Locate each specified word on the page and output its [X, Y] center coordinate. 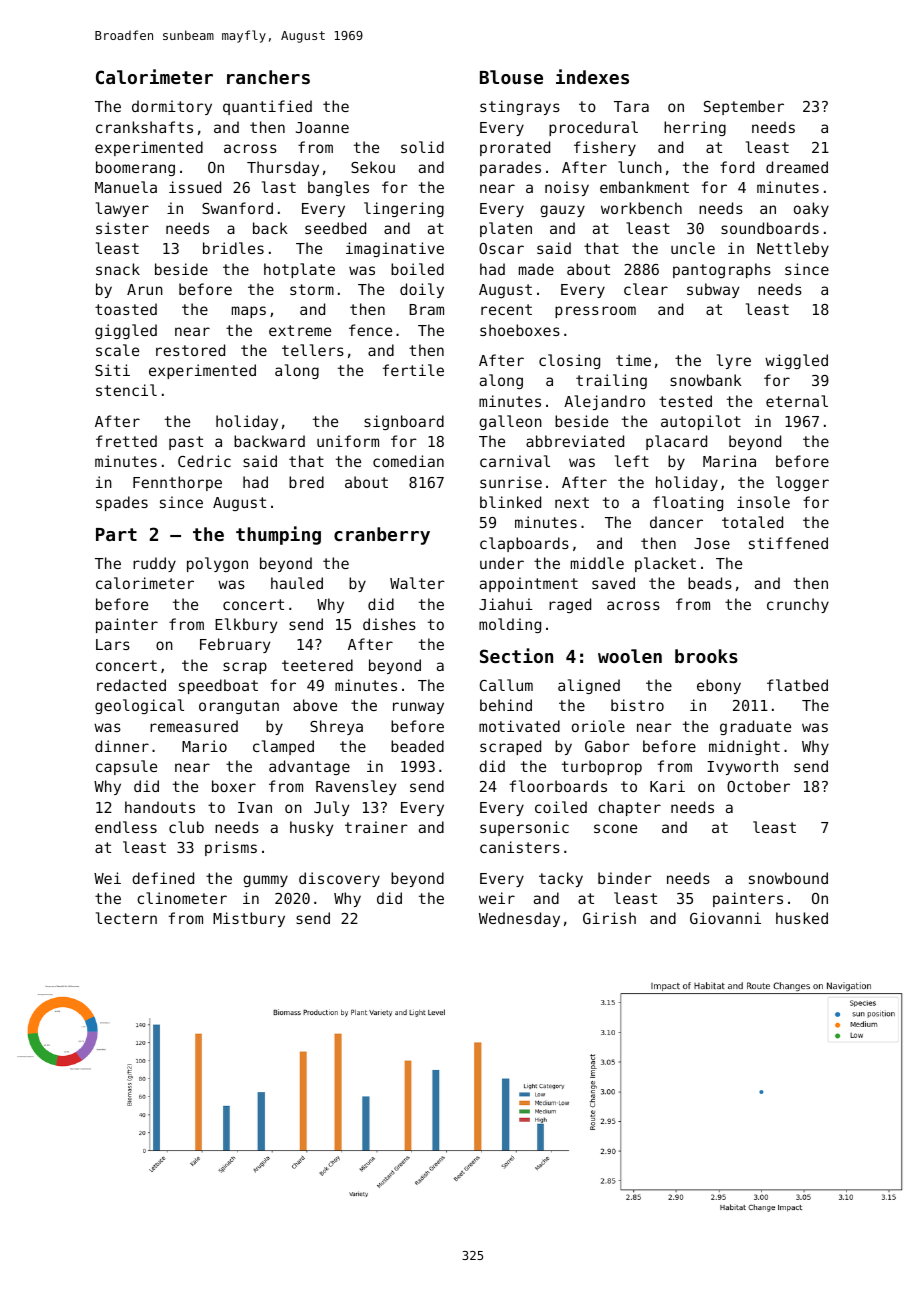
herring [695, 128]
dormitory [172, 107]
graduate [755, 727]
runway [418, 708]
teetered [317, 665]
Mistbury [249, 919]
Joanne [322, 127]
